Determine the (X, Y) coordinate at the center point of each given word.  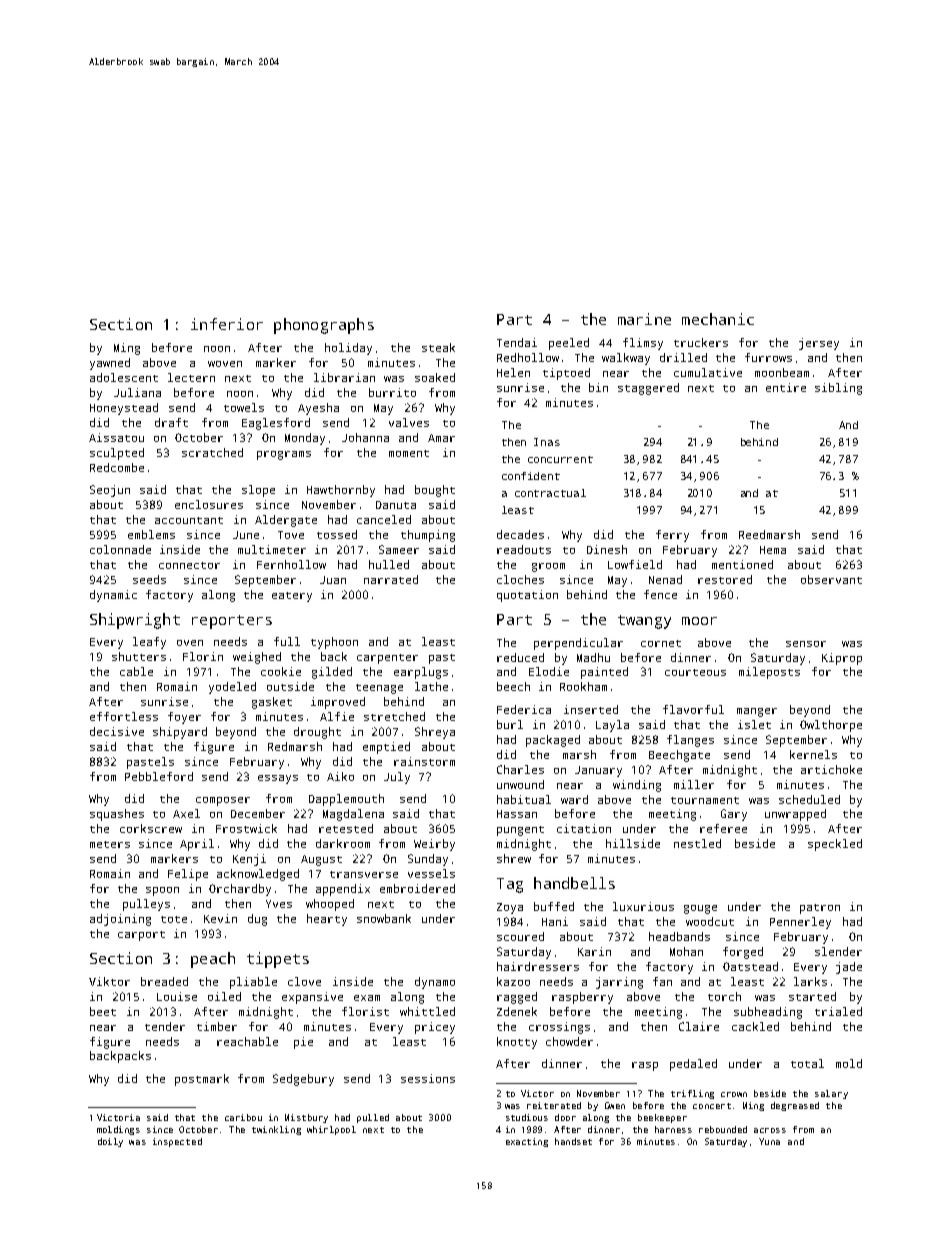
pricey (435, 1028)
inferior (227, 324)
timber (217, 1026)
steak (438, 347)
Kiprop (842, 659)
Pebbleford (159, 776)
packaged (553, 741)
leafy (149, 643)
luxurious (643, 906)
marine (644, 319)
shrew (514, 858)
